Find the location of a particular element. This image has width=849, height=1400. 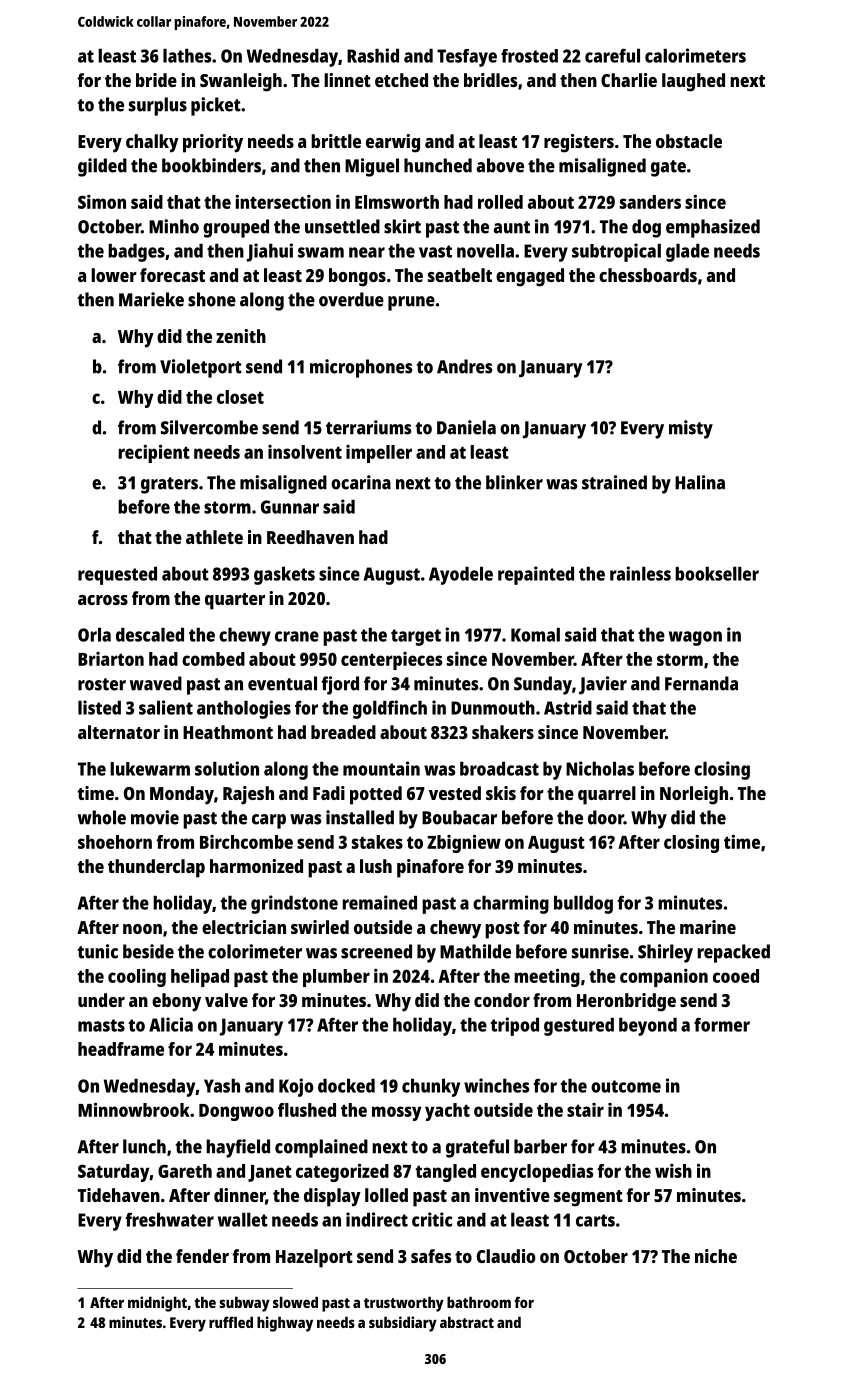

hunched is located at coordinates (438, 165).
